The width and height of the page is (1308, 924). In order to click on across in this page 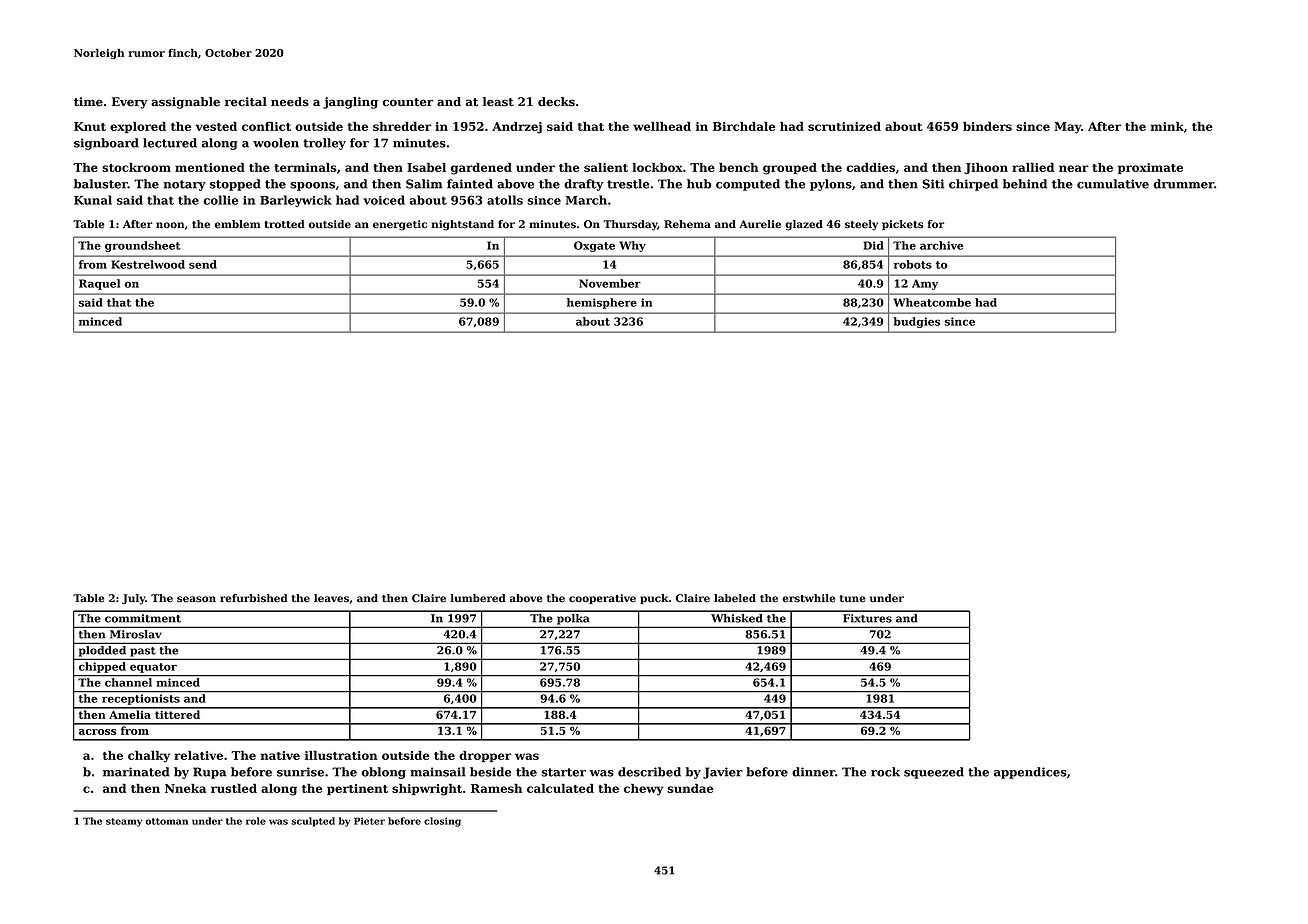, I will do `click(97, 732)`.
